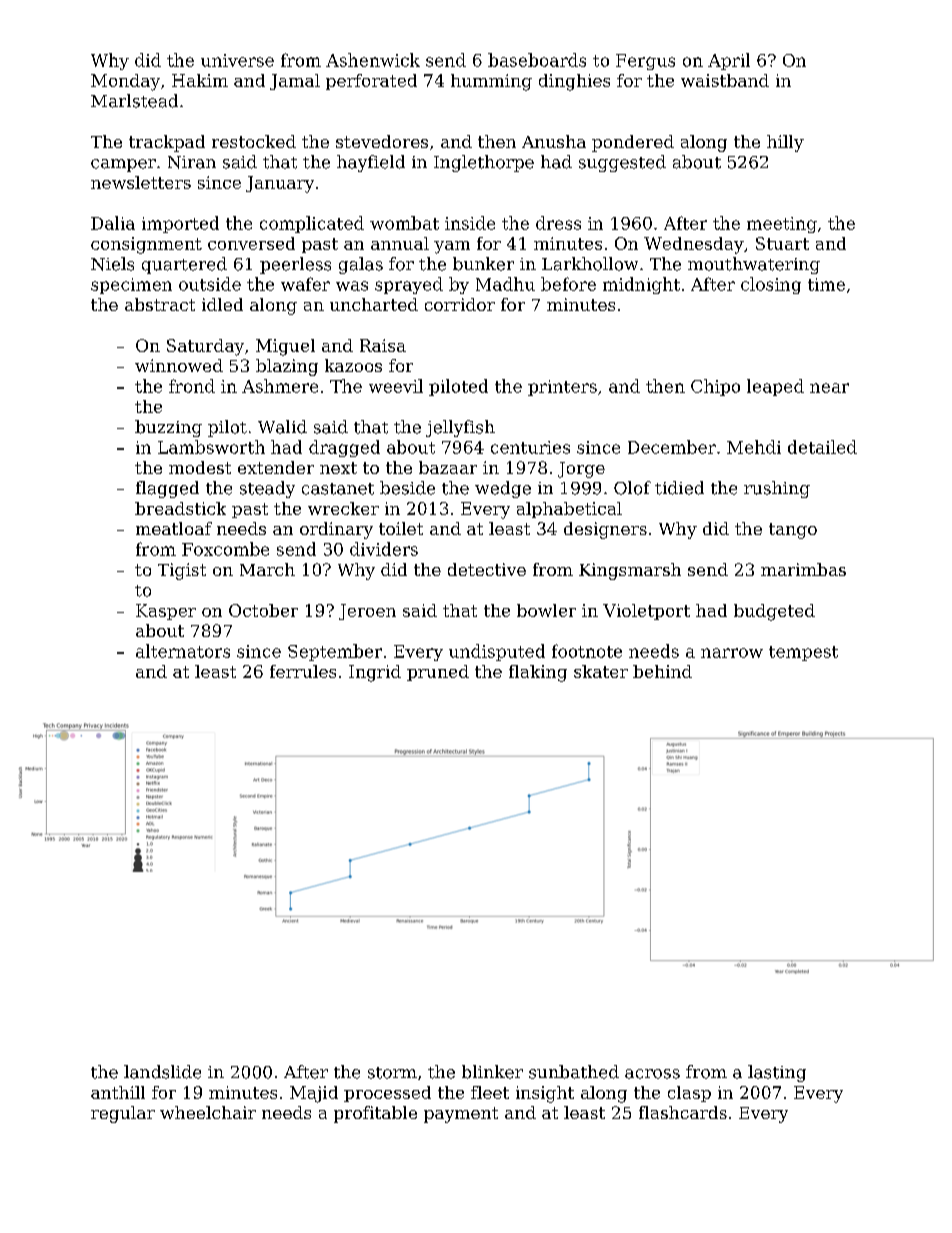  What do you see at coordinates (605, 530) in the screenshot?
I see `designers` at bounding box center [605, 530].
